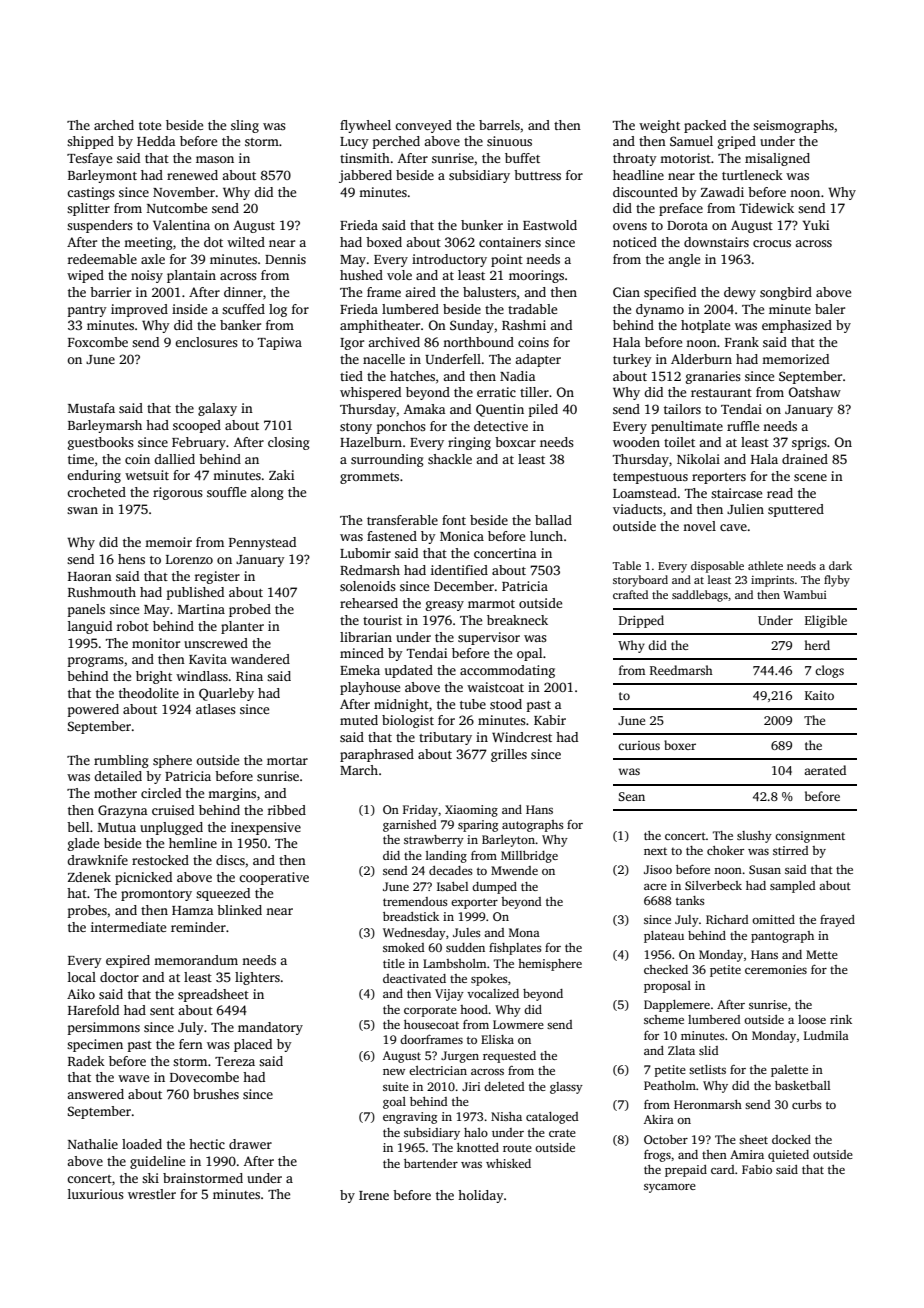 This document has height=1308, width=924. I want to click on luxurious, so click(96, 1194).
